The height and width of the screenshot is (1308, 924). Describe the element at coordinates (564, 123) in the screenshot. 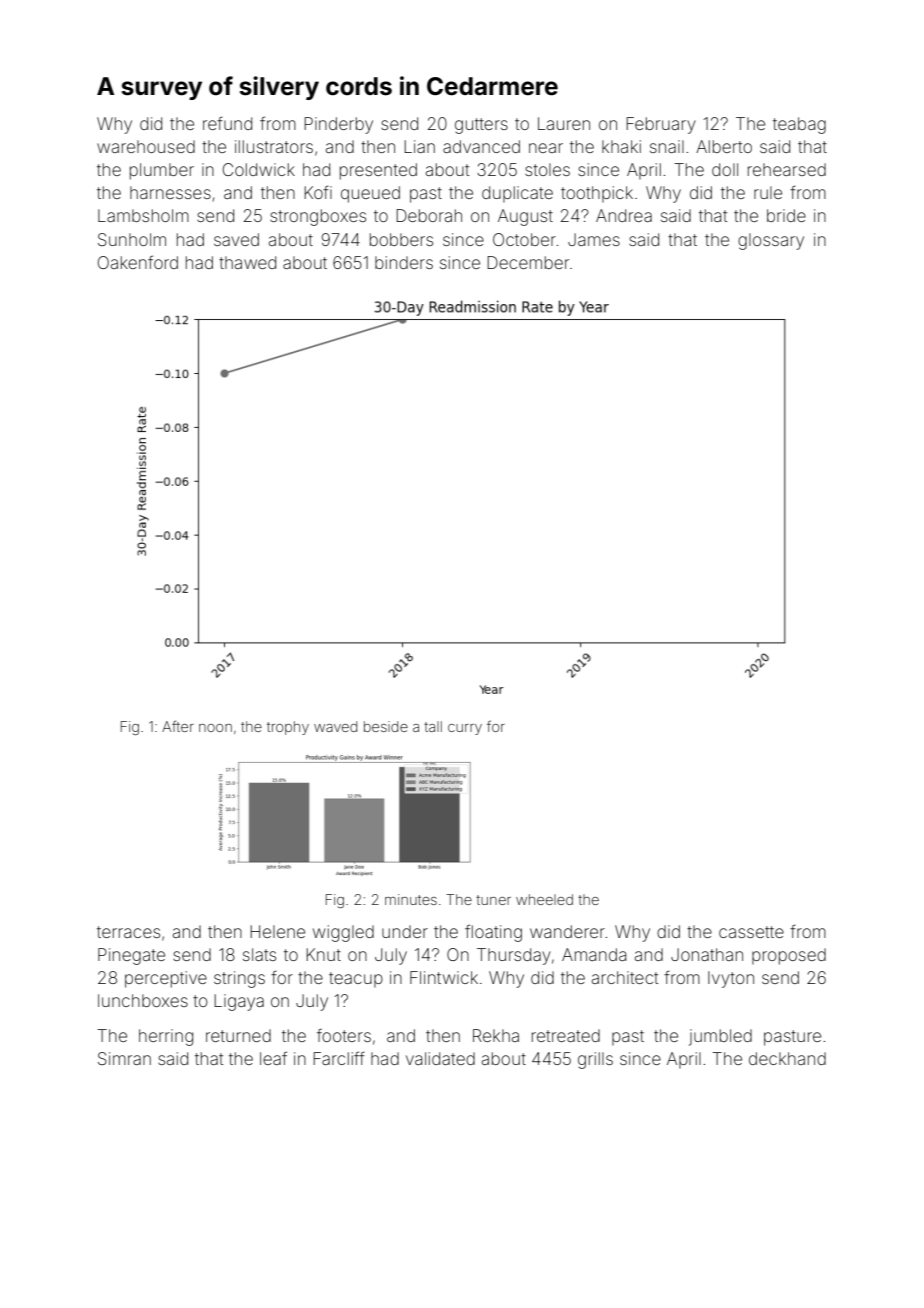

I see `Lauren` at that location.
